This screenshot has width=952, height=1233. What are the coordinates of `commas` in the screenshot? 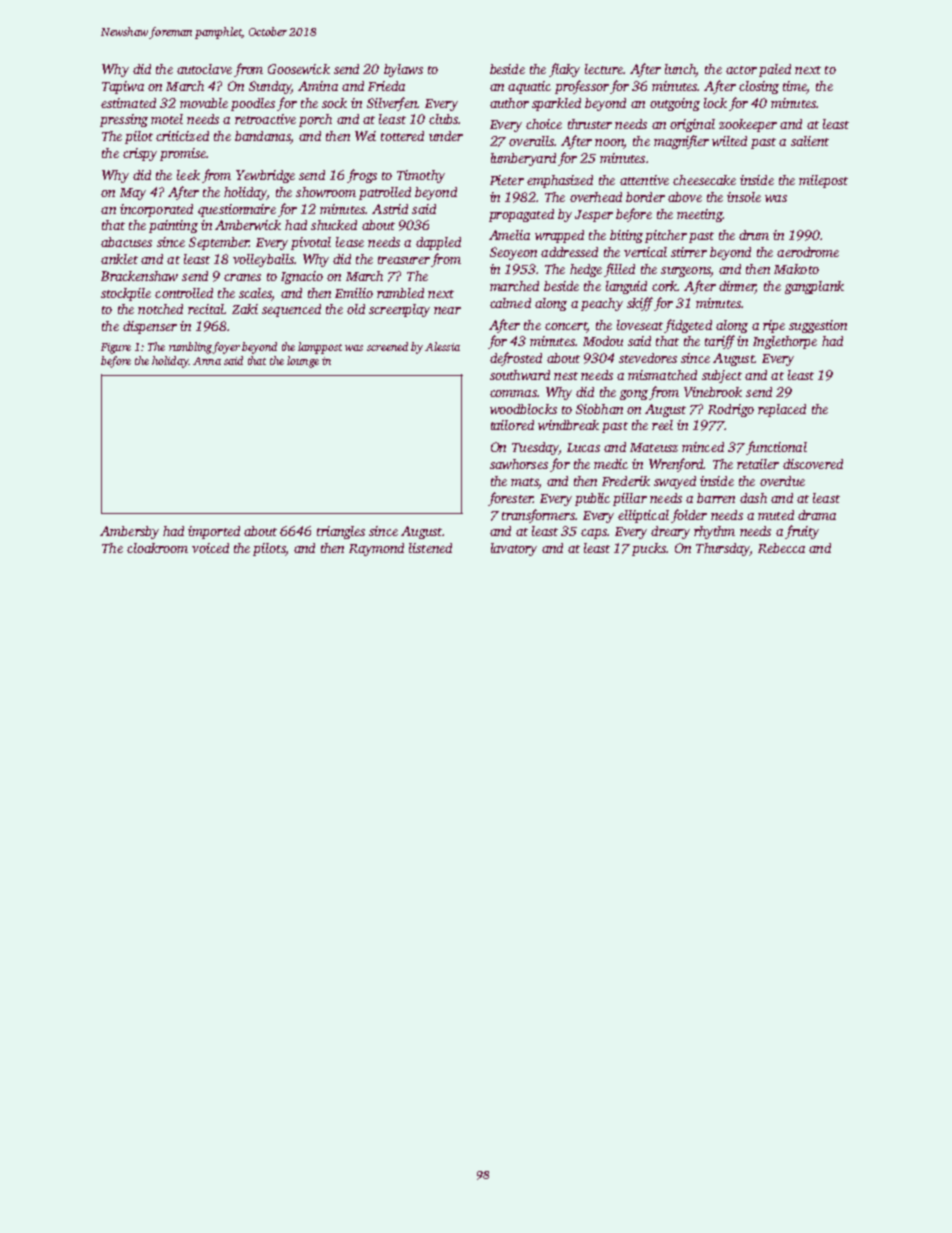 It's located at (513, 393).
